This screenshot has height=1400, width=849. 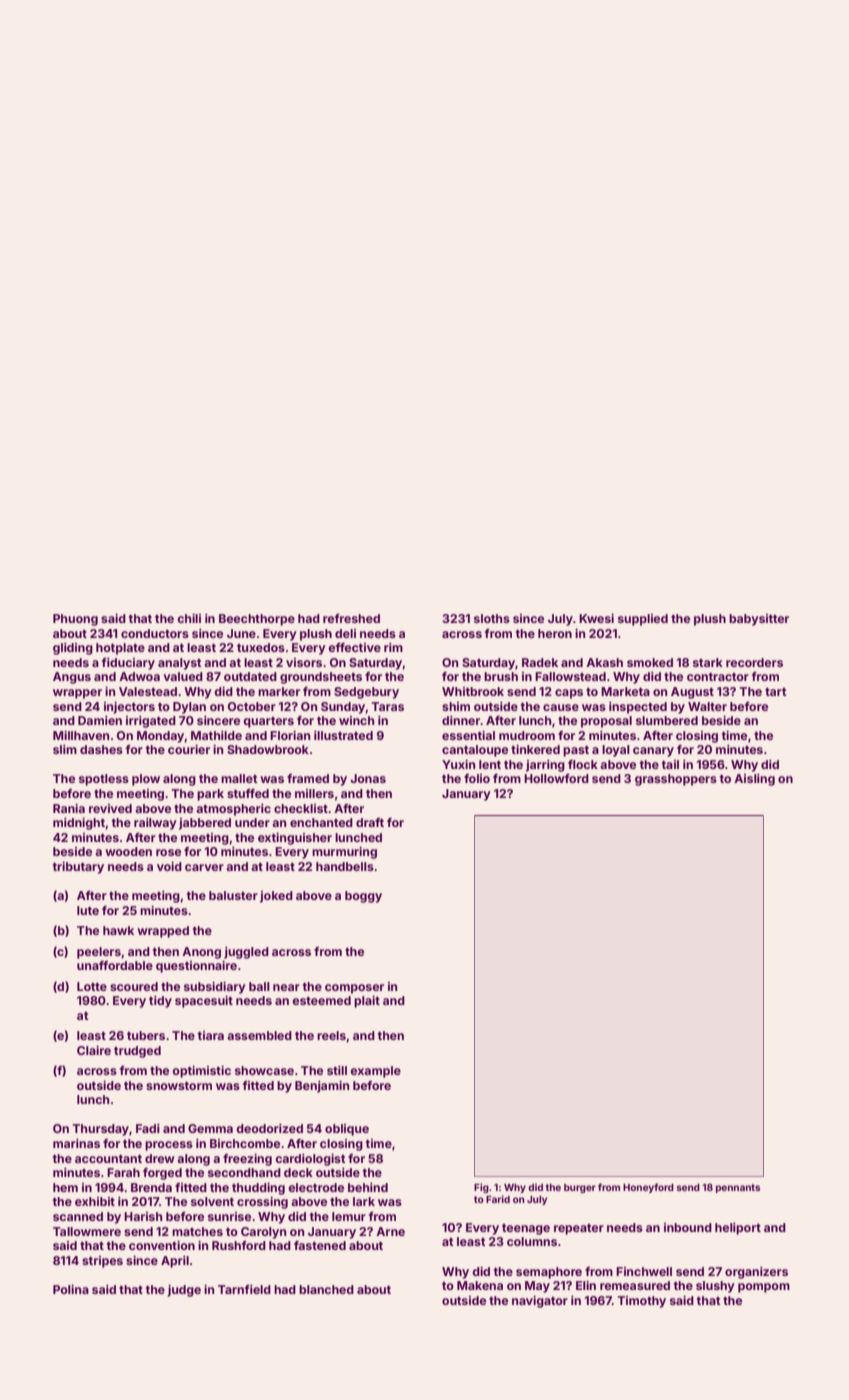 I want to click on Aisling, so click(x=754, y=780).
